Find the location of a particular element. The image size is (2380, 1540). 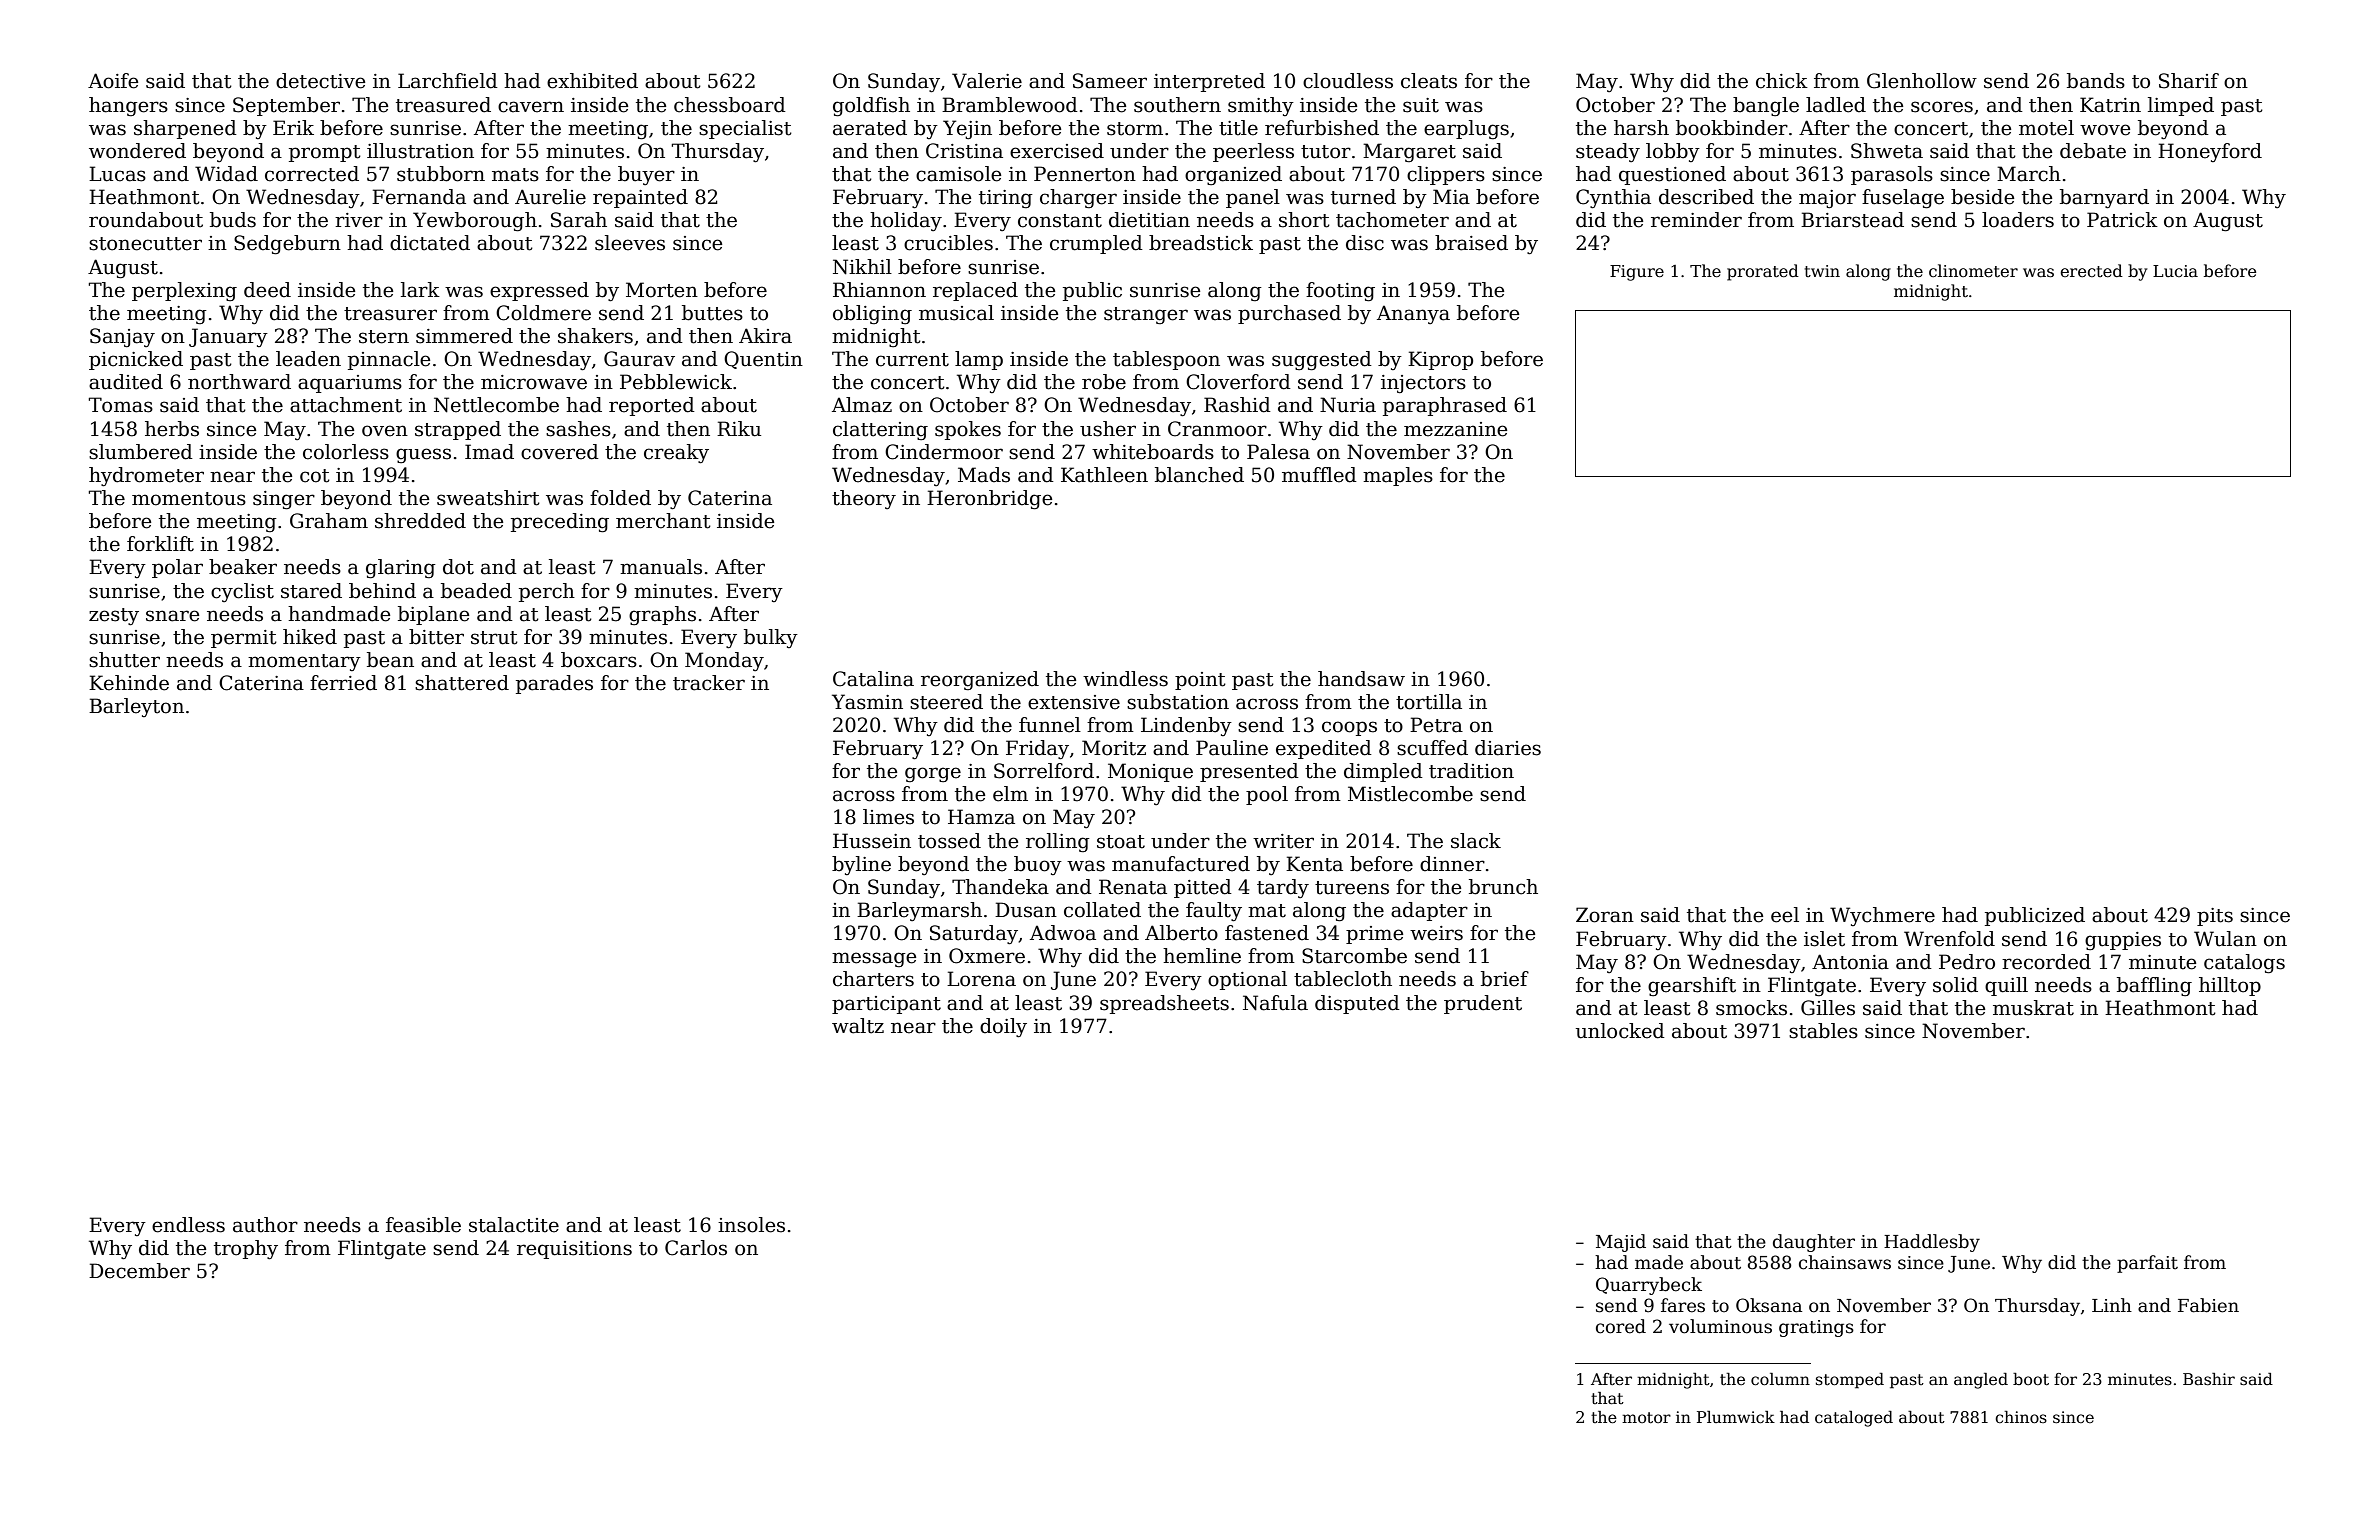

mezzanine is located at coordinates (1455, 429).
